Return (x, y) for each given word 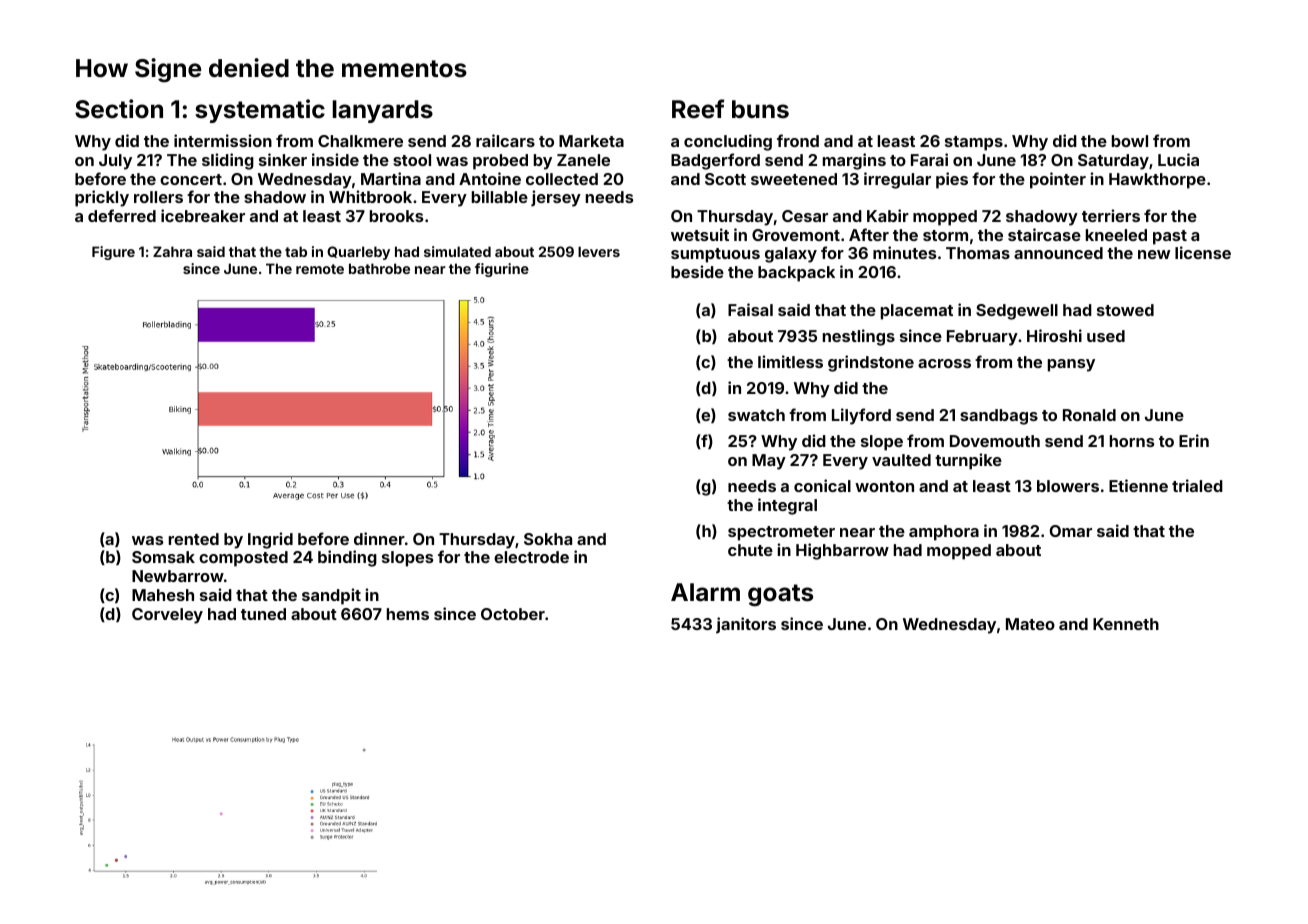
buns (760, 109)
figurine (502, 270)
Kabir (888, 215)
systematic (260, 111)
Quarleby (358, 253)
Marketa (591, 141)
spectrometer (781, 533)
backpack (796, 274)
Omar (1071, 531)
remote (320, 269)
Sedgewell (1017, 312)
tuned (263, 614)
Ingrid (270, 540)
